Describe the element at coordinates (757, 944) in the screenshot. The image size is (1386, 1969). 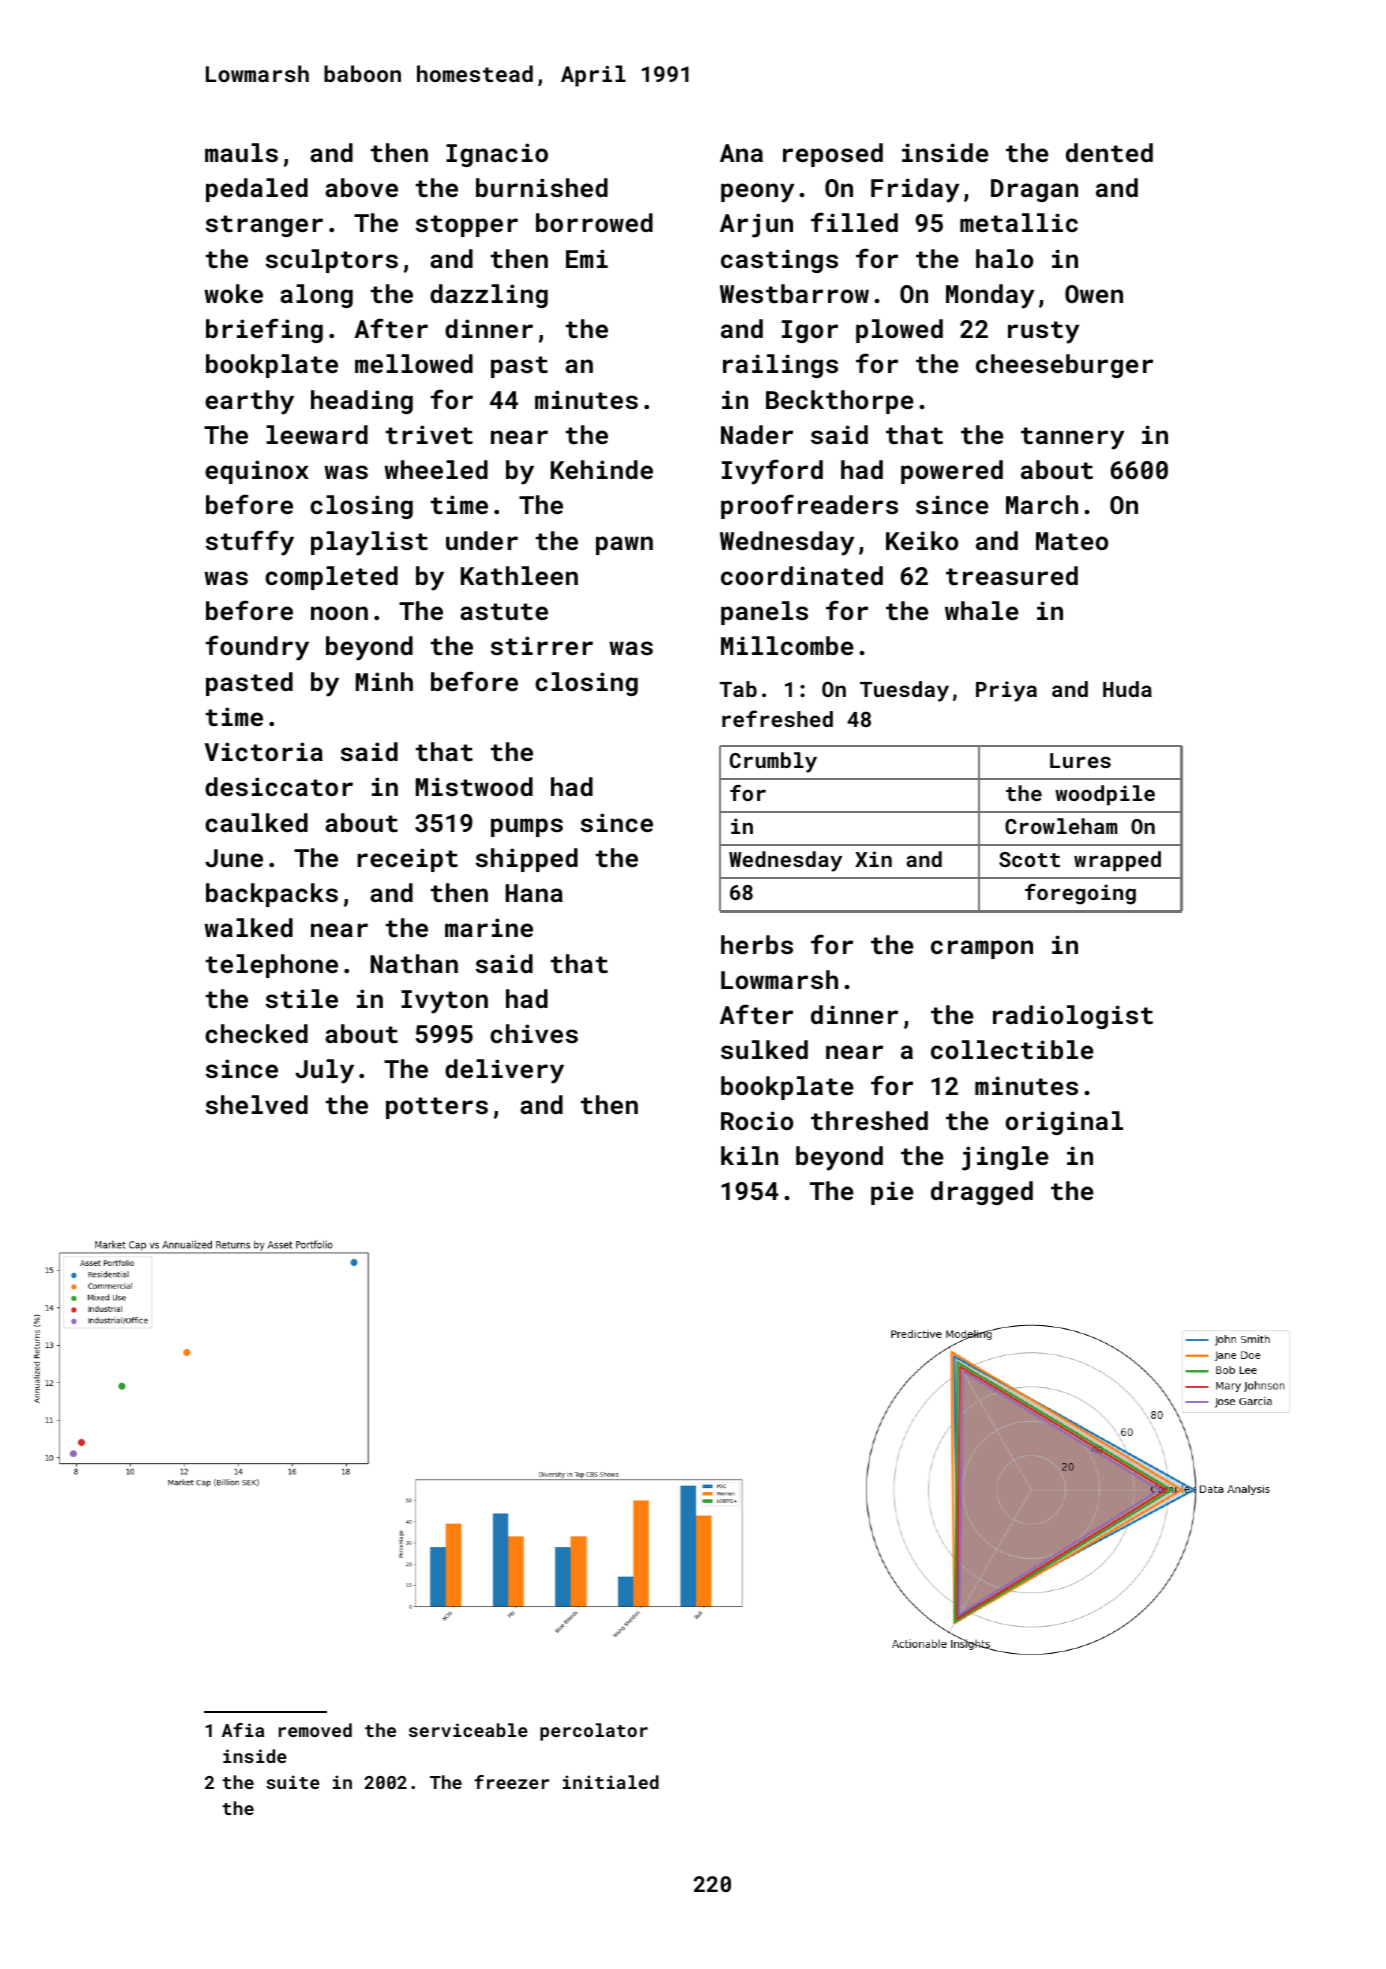
I see `herbs` at that location.
